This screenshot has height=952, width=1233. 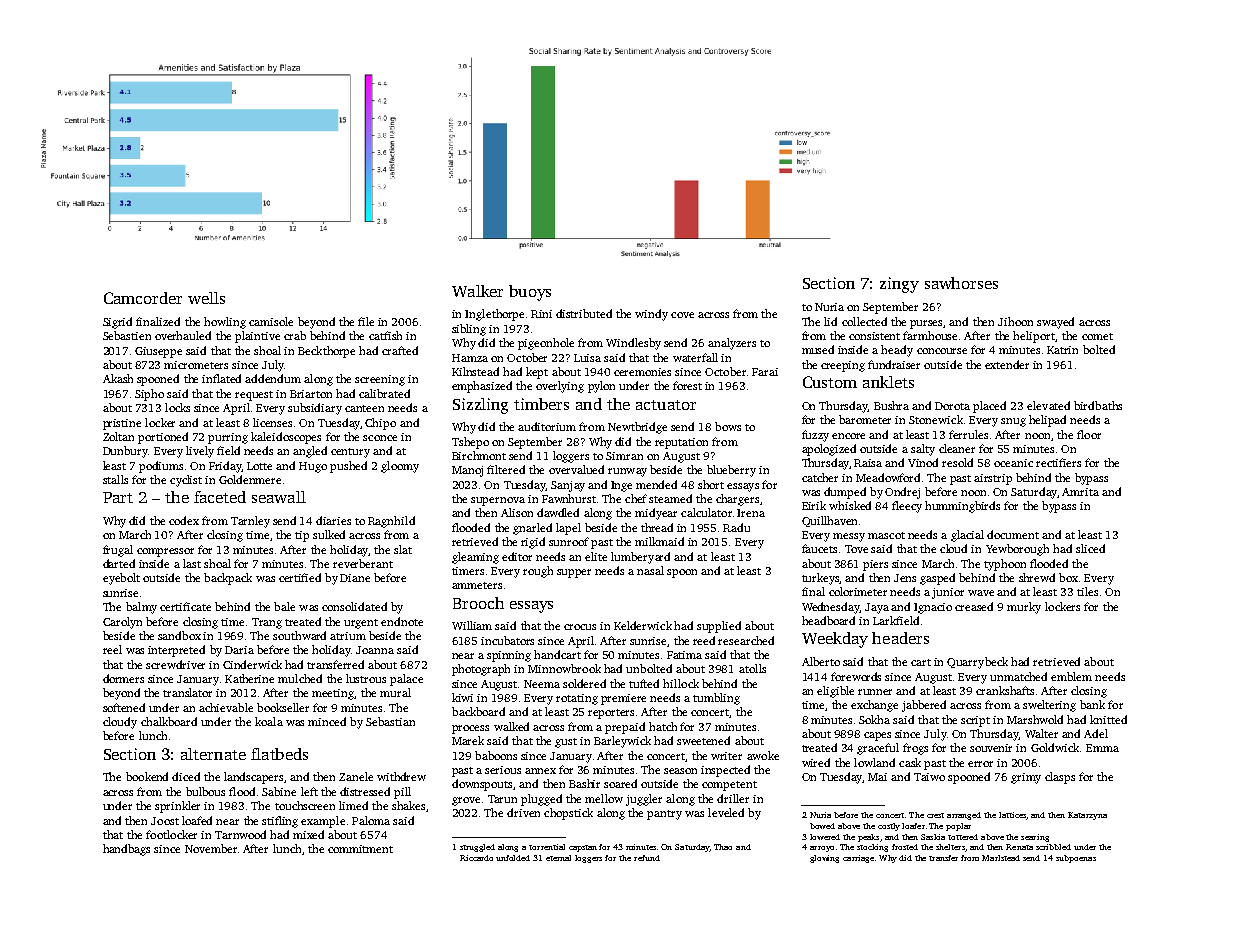 I want to click on buoys, so click(x=530, y=293).
